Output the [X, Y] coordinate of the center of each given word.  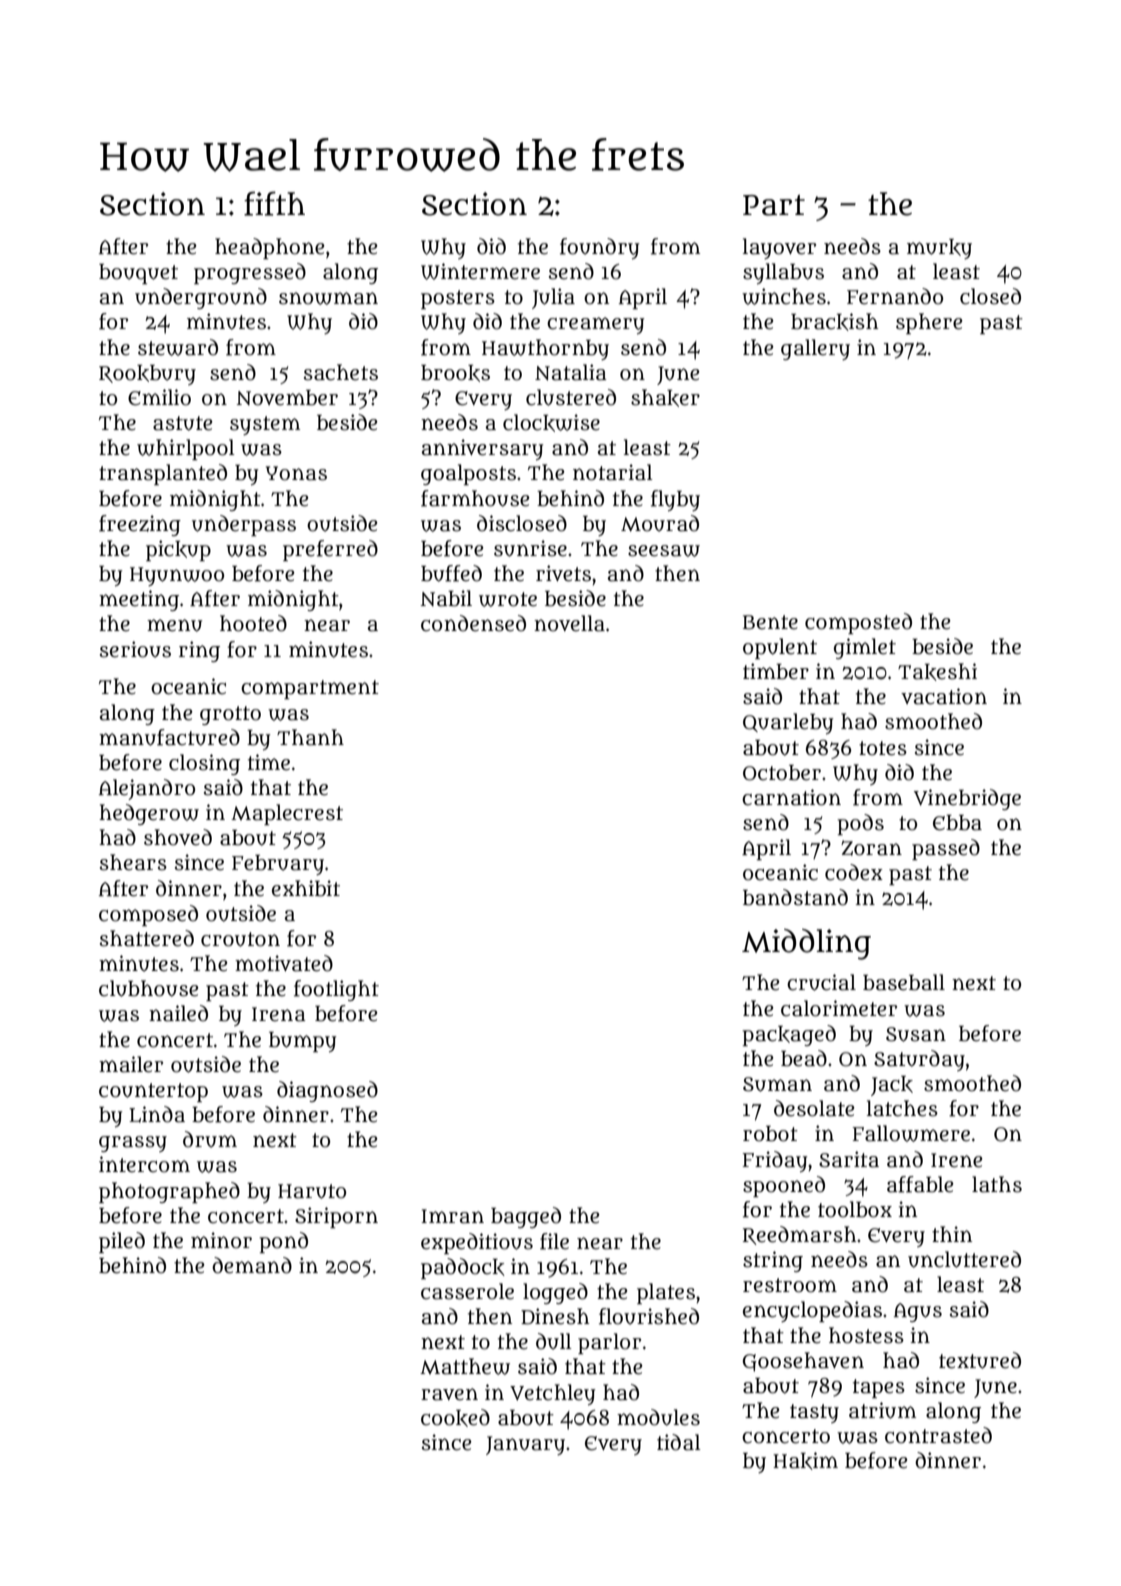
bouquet [138, 274]
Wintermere [480, 271]
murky [939, 249]
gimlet [865, 648]
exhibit [306, 888]
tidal [679, 1442]
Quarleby [788, 723]
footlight [336, 990]
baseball [904, 982]
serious [135, 649]
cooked [455, 1418]
